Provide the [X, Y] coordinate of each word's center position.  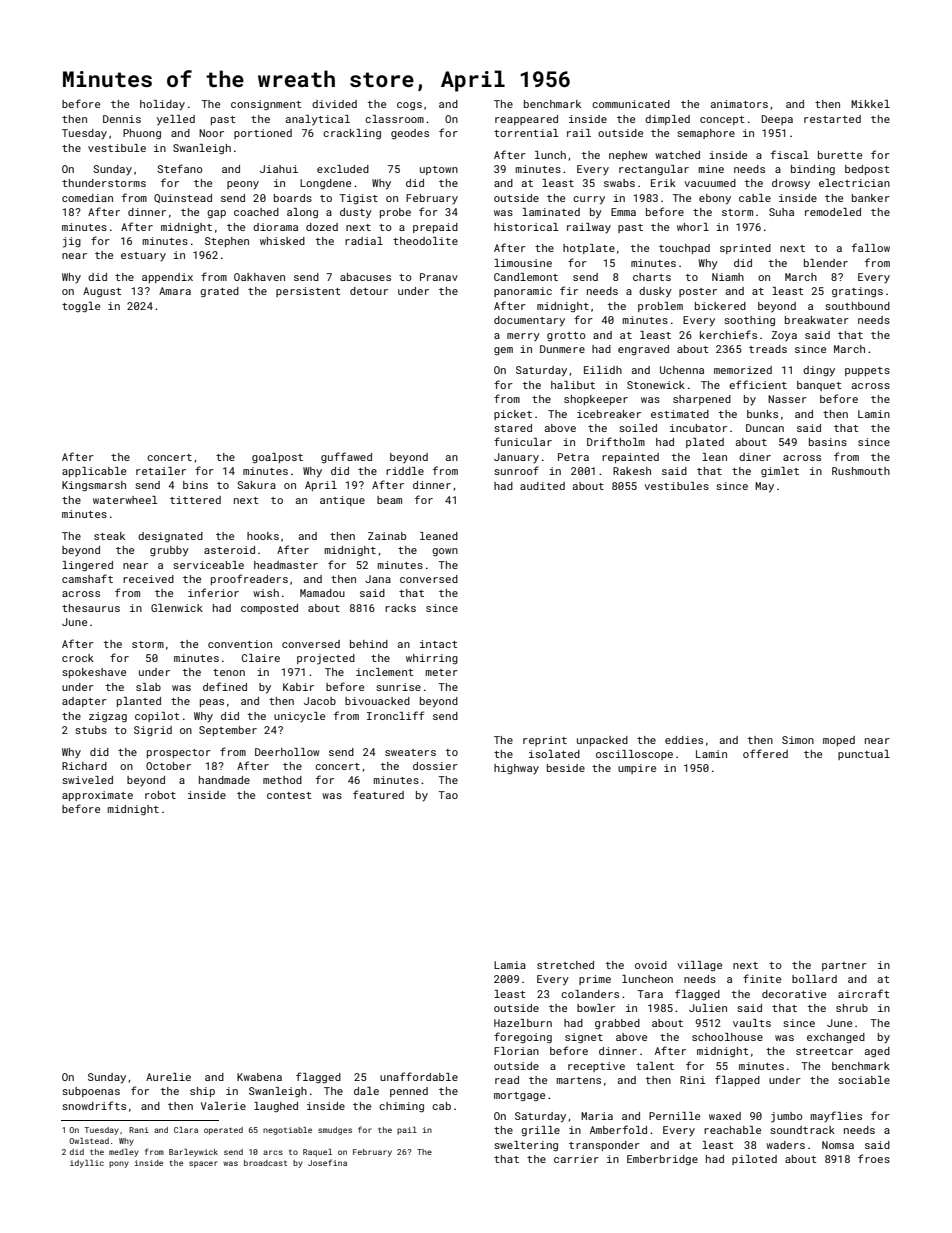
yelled [176, 120]
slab [148, 687]
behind [369, 644]
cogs [409, 106]
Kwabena [259, 1077]
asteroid [229, 550]
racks [400, 608]
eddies [684, 740]
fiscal [790, 154]
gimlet [780, 472]
